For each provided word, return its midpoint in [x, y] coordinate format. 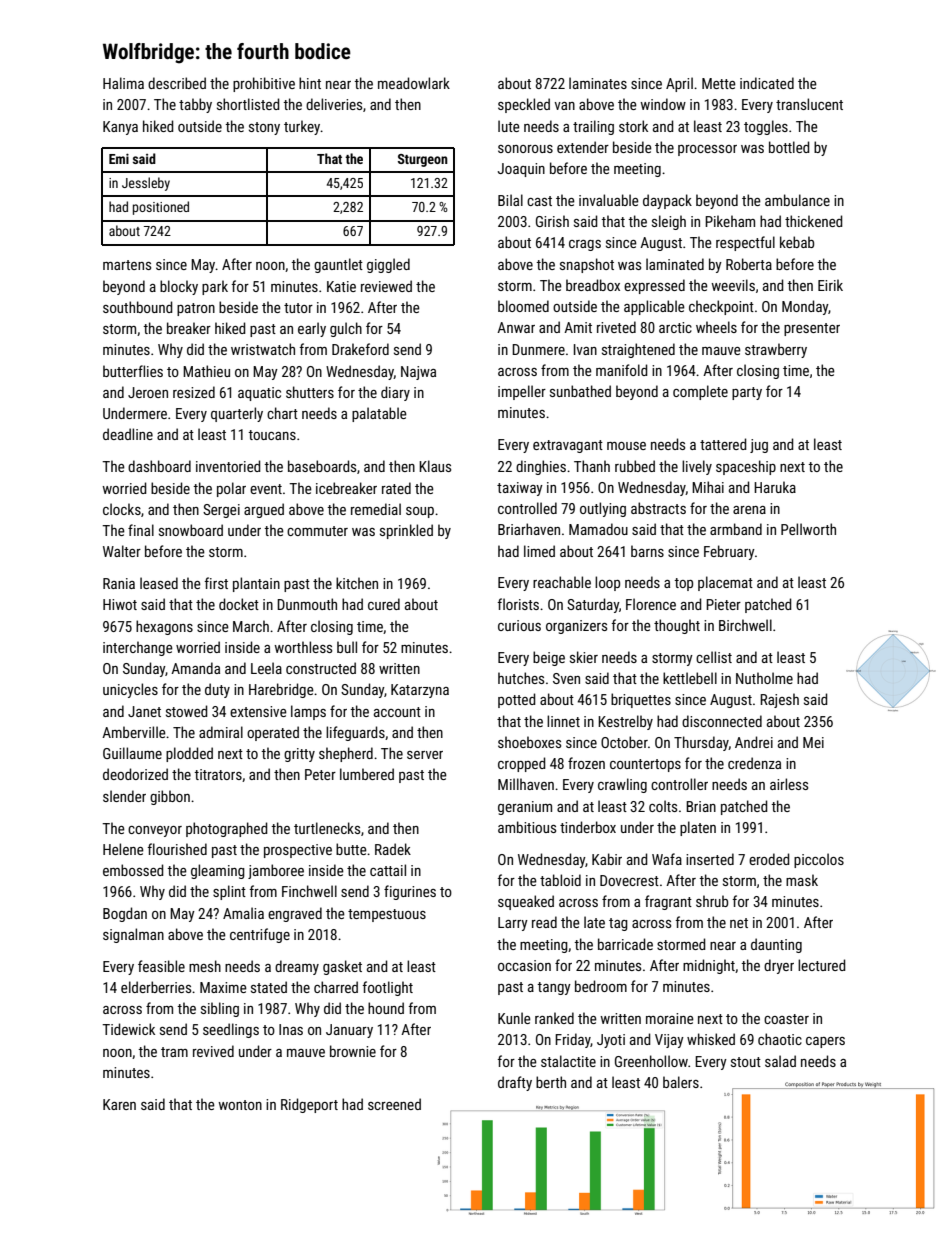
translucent [809, 104]
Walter [122, 551]
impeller [522, 392]
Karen [119, 1104]
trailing [593, 127]
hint [310, 83]
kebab [797, 242]
